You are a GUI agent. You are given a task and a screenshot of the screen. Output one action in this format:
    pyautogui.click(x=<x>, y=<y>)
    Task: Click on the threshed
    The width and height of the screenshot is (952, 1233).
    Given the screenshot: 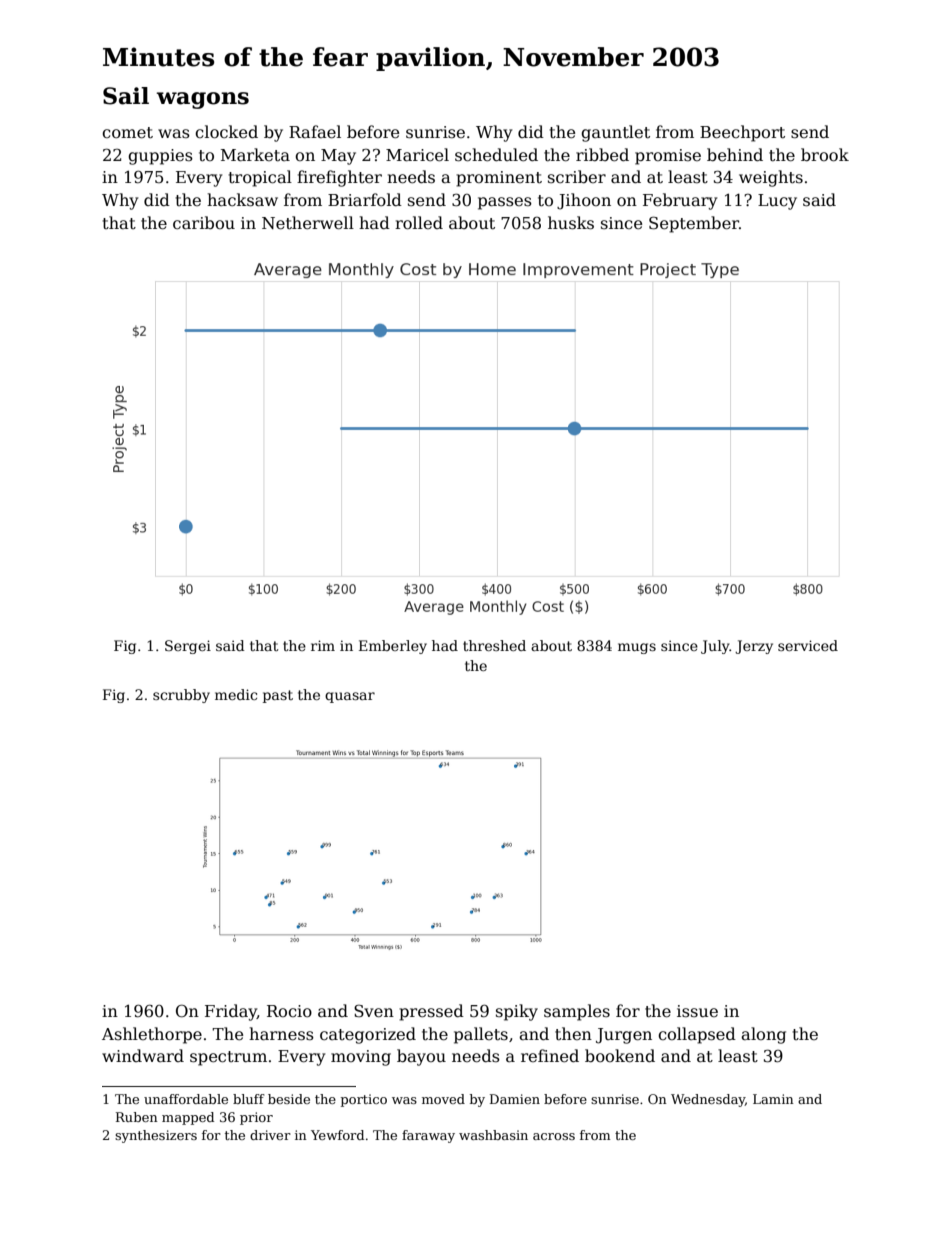 What is the action you would take?
    pyautogui.click(x=494, y=645)
